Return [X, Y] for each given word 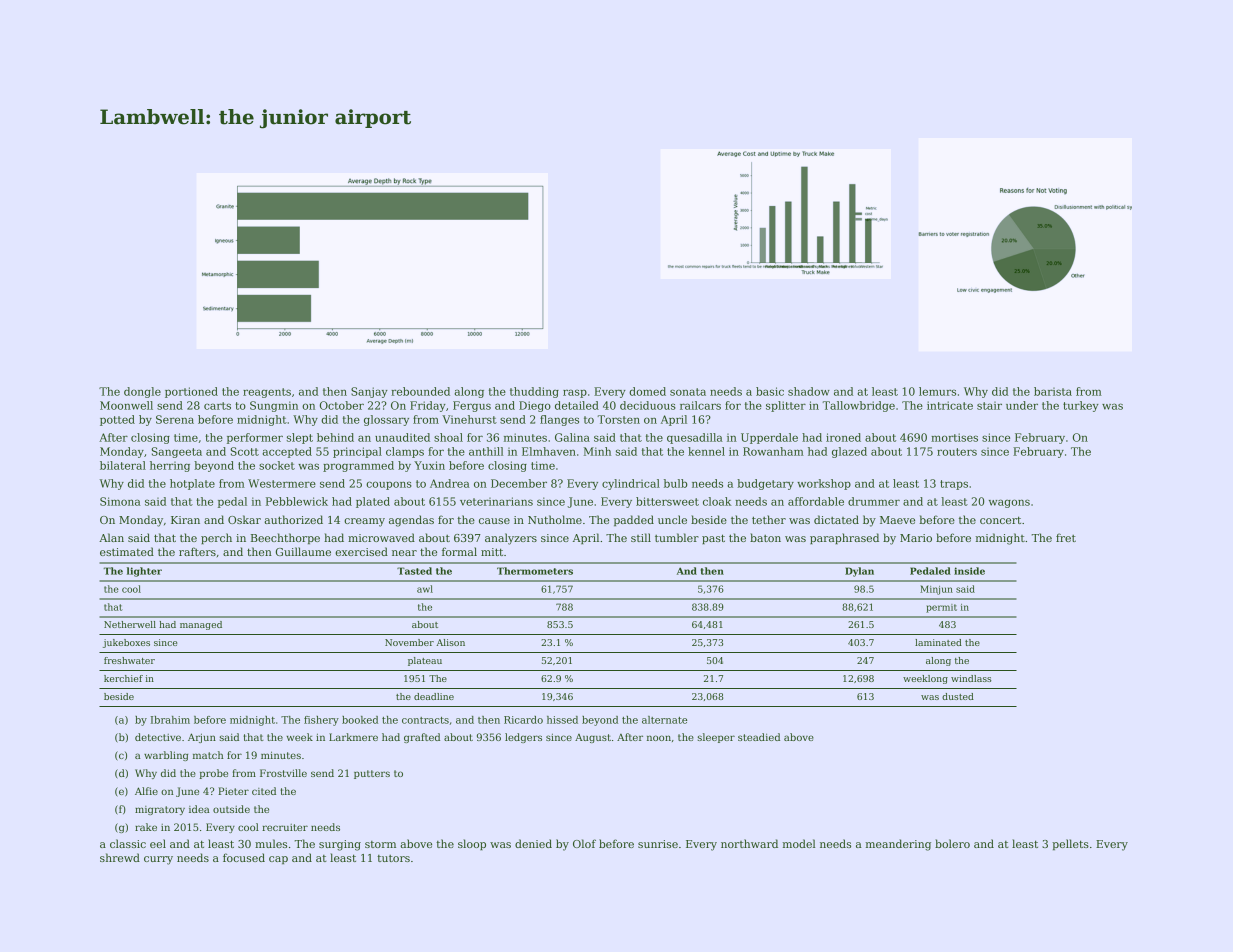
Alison [450, 642]
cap [278, 860]
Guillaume [303, 551]
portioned [191, 392]
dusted [958, 696]
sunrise [658, 844]
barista [1053, 391]
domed [647, 391]
